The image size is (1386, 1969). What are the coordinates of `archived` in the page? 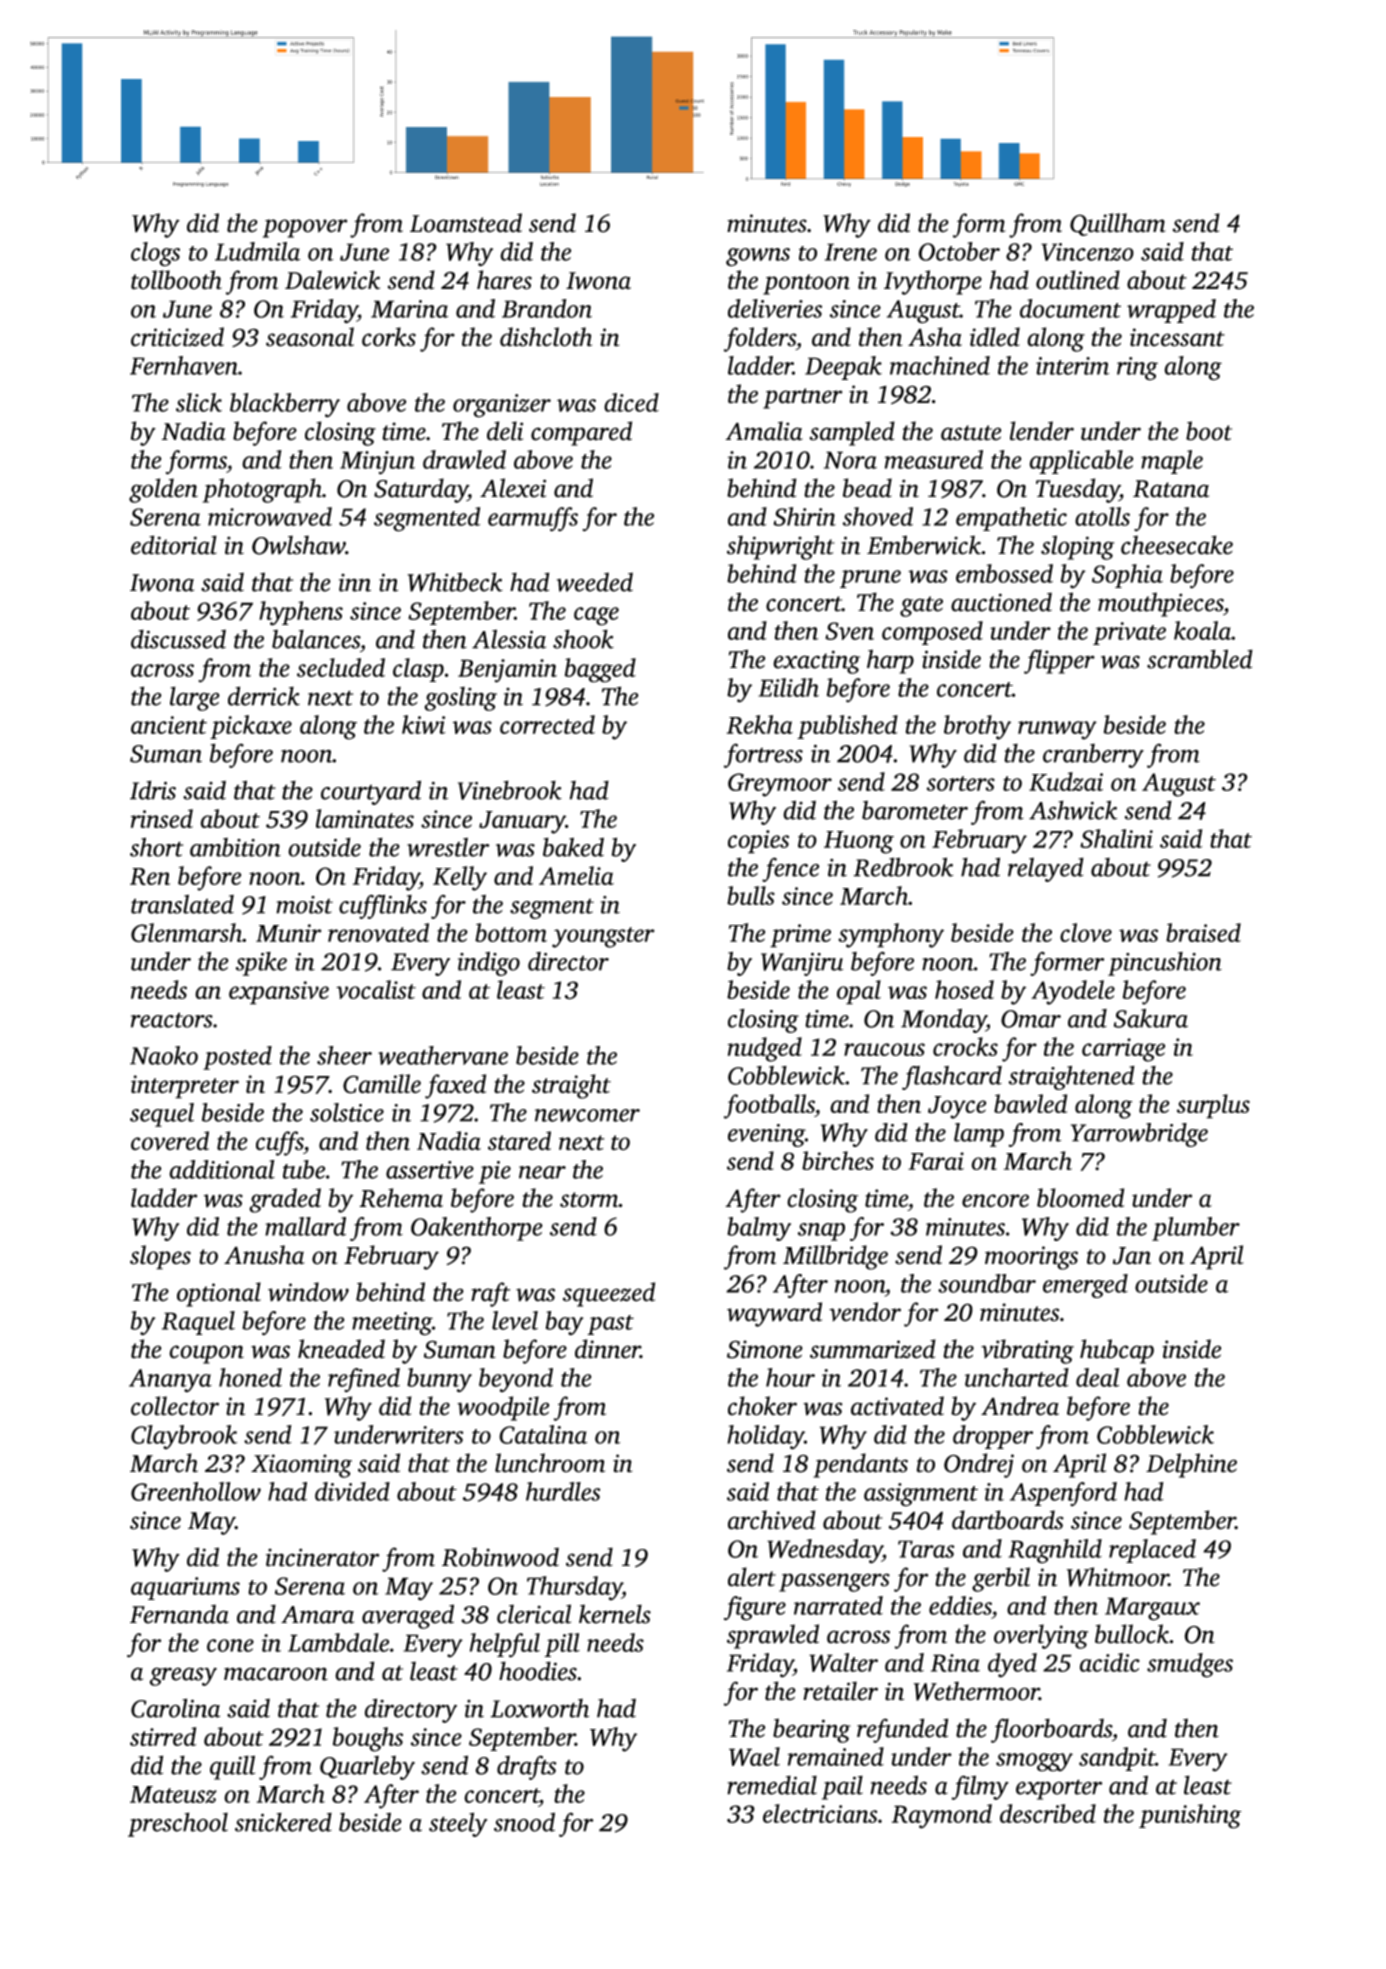 It's located at (772, 1520).
